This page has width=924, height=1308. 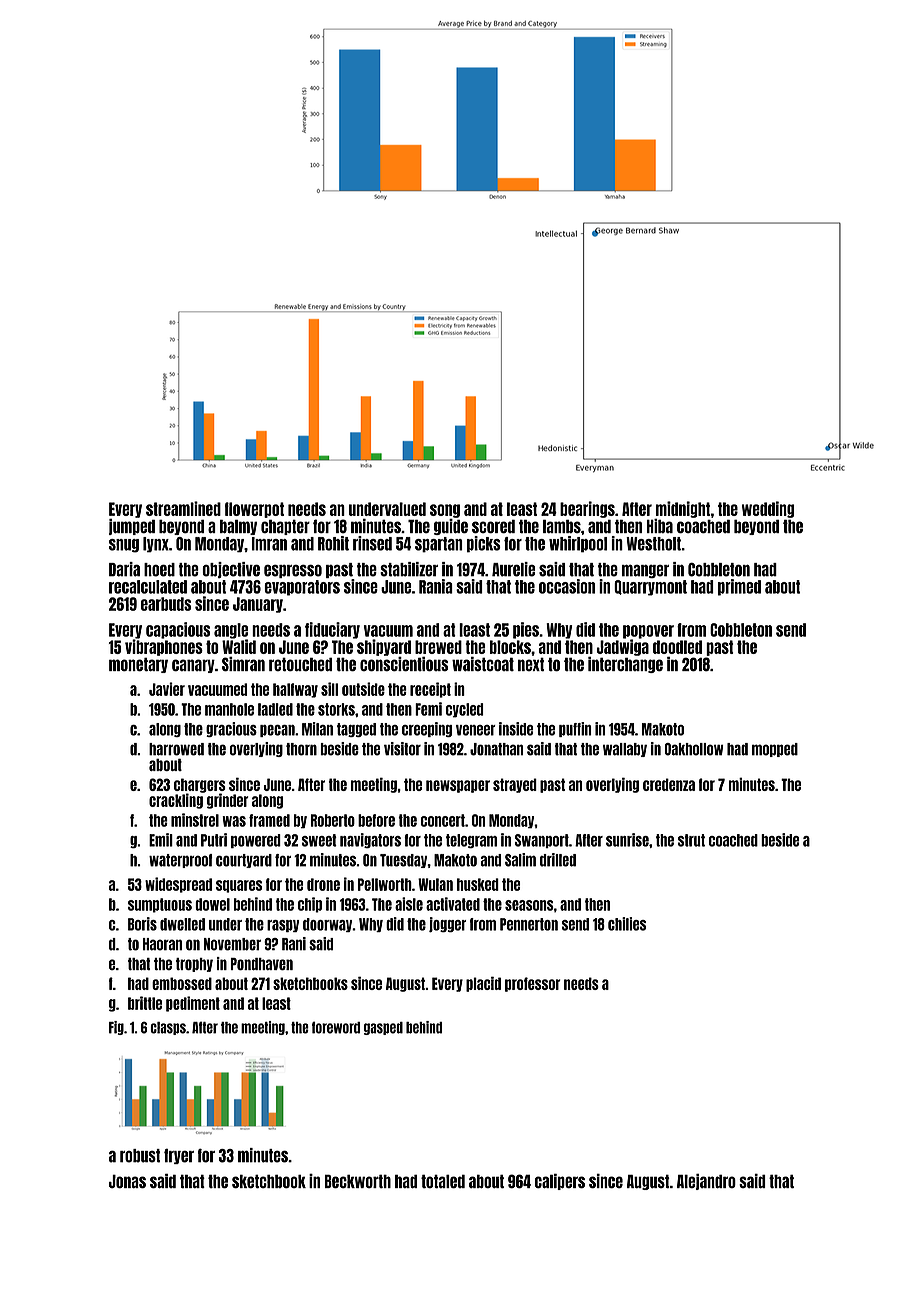 What do you see at coordinates (567, 586) in the page?
I see `occasion` at bounding box center [567, 586].
